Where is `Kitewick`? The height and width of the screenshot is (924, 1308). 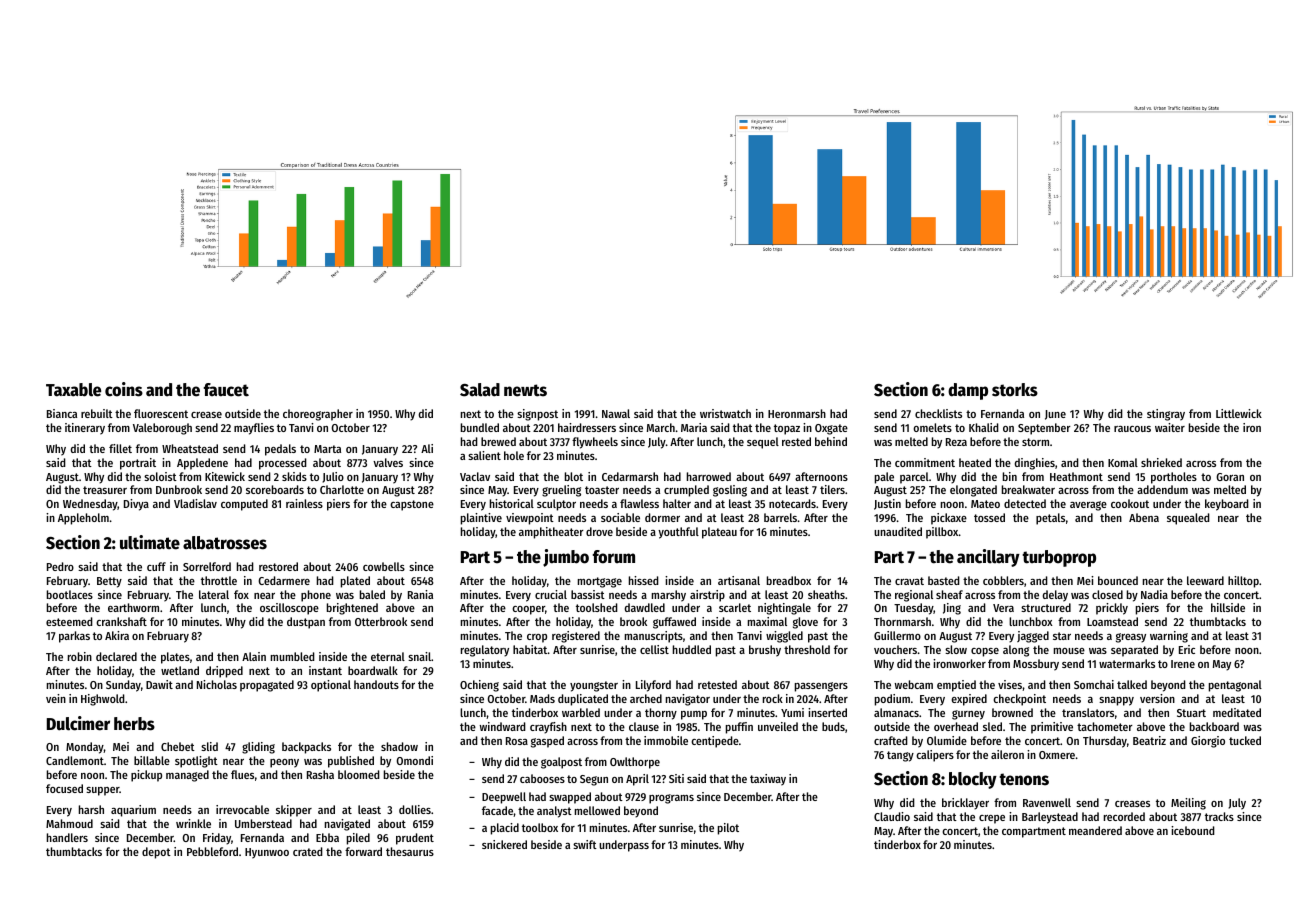 Kitewick is located at coordinates (225, 476).
